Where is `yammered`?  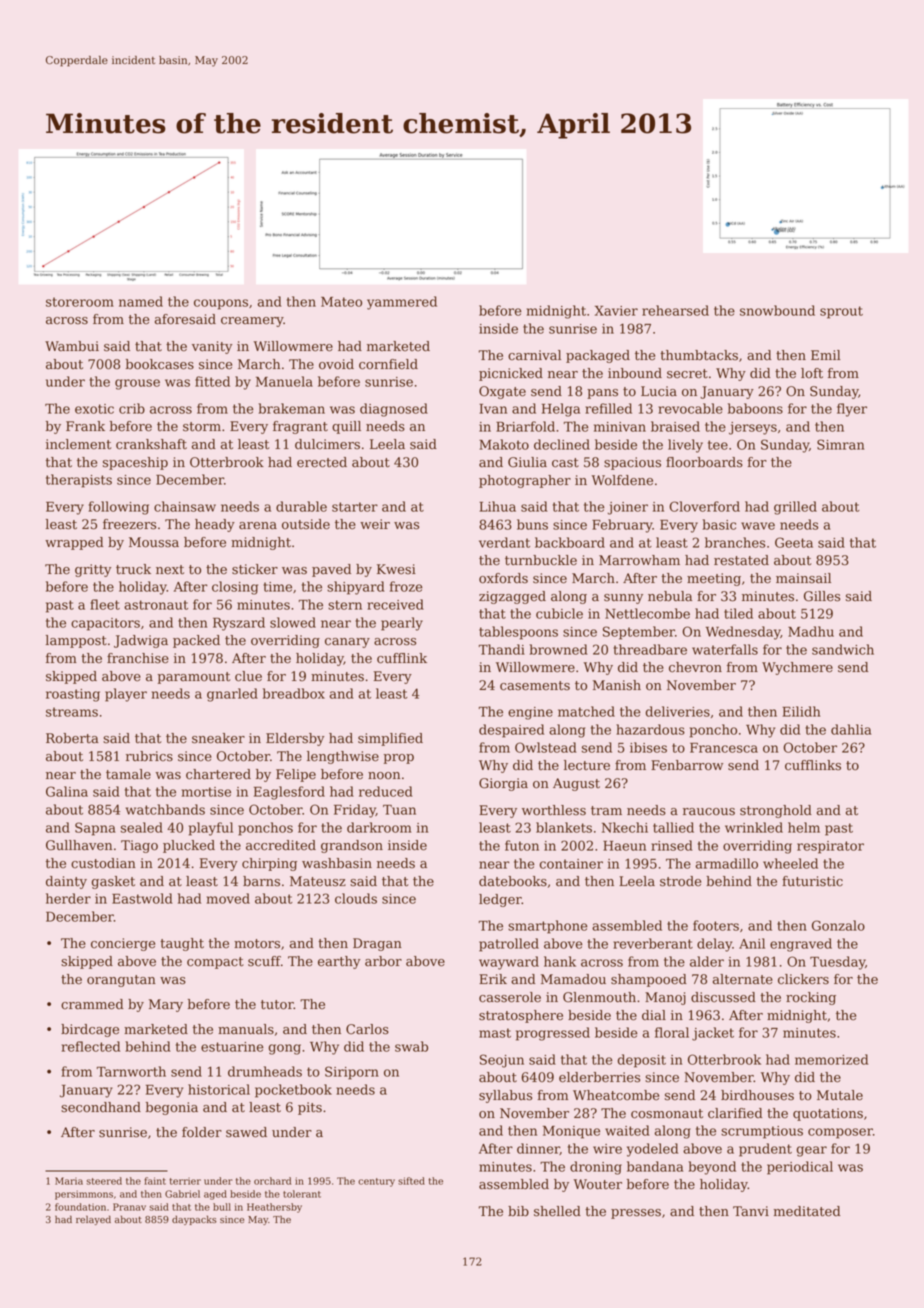 yammered is located at coordinates (402, 303).
